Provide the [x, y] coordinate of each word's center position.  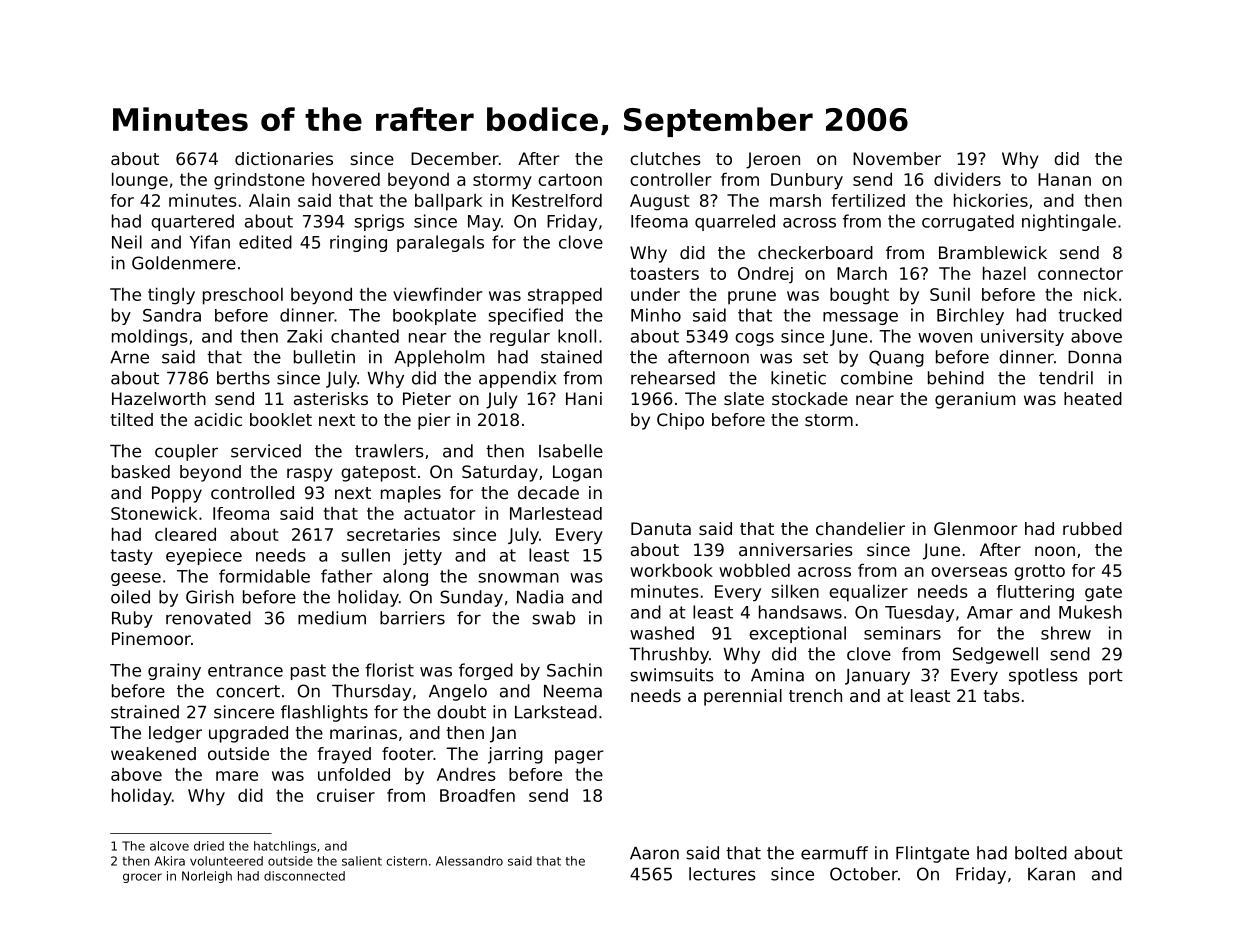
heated [1093, 398]
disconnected [304, 876]
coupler [186, 452]
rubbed [1092, 528]
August [659, 202]
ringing [358, 243]
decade [548, 492]
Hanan [1064, 179]
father [347, 576]
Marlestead [556, 513]
